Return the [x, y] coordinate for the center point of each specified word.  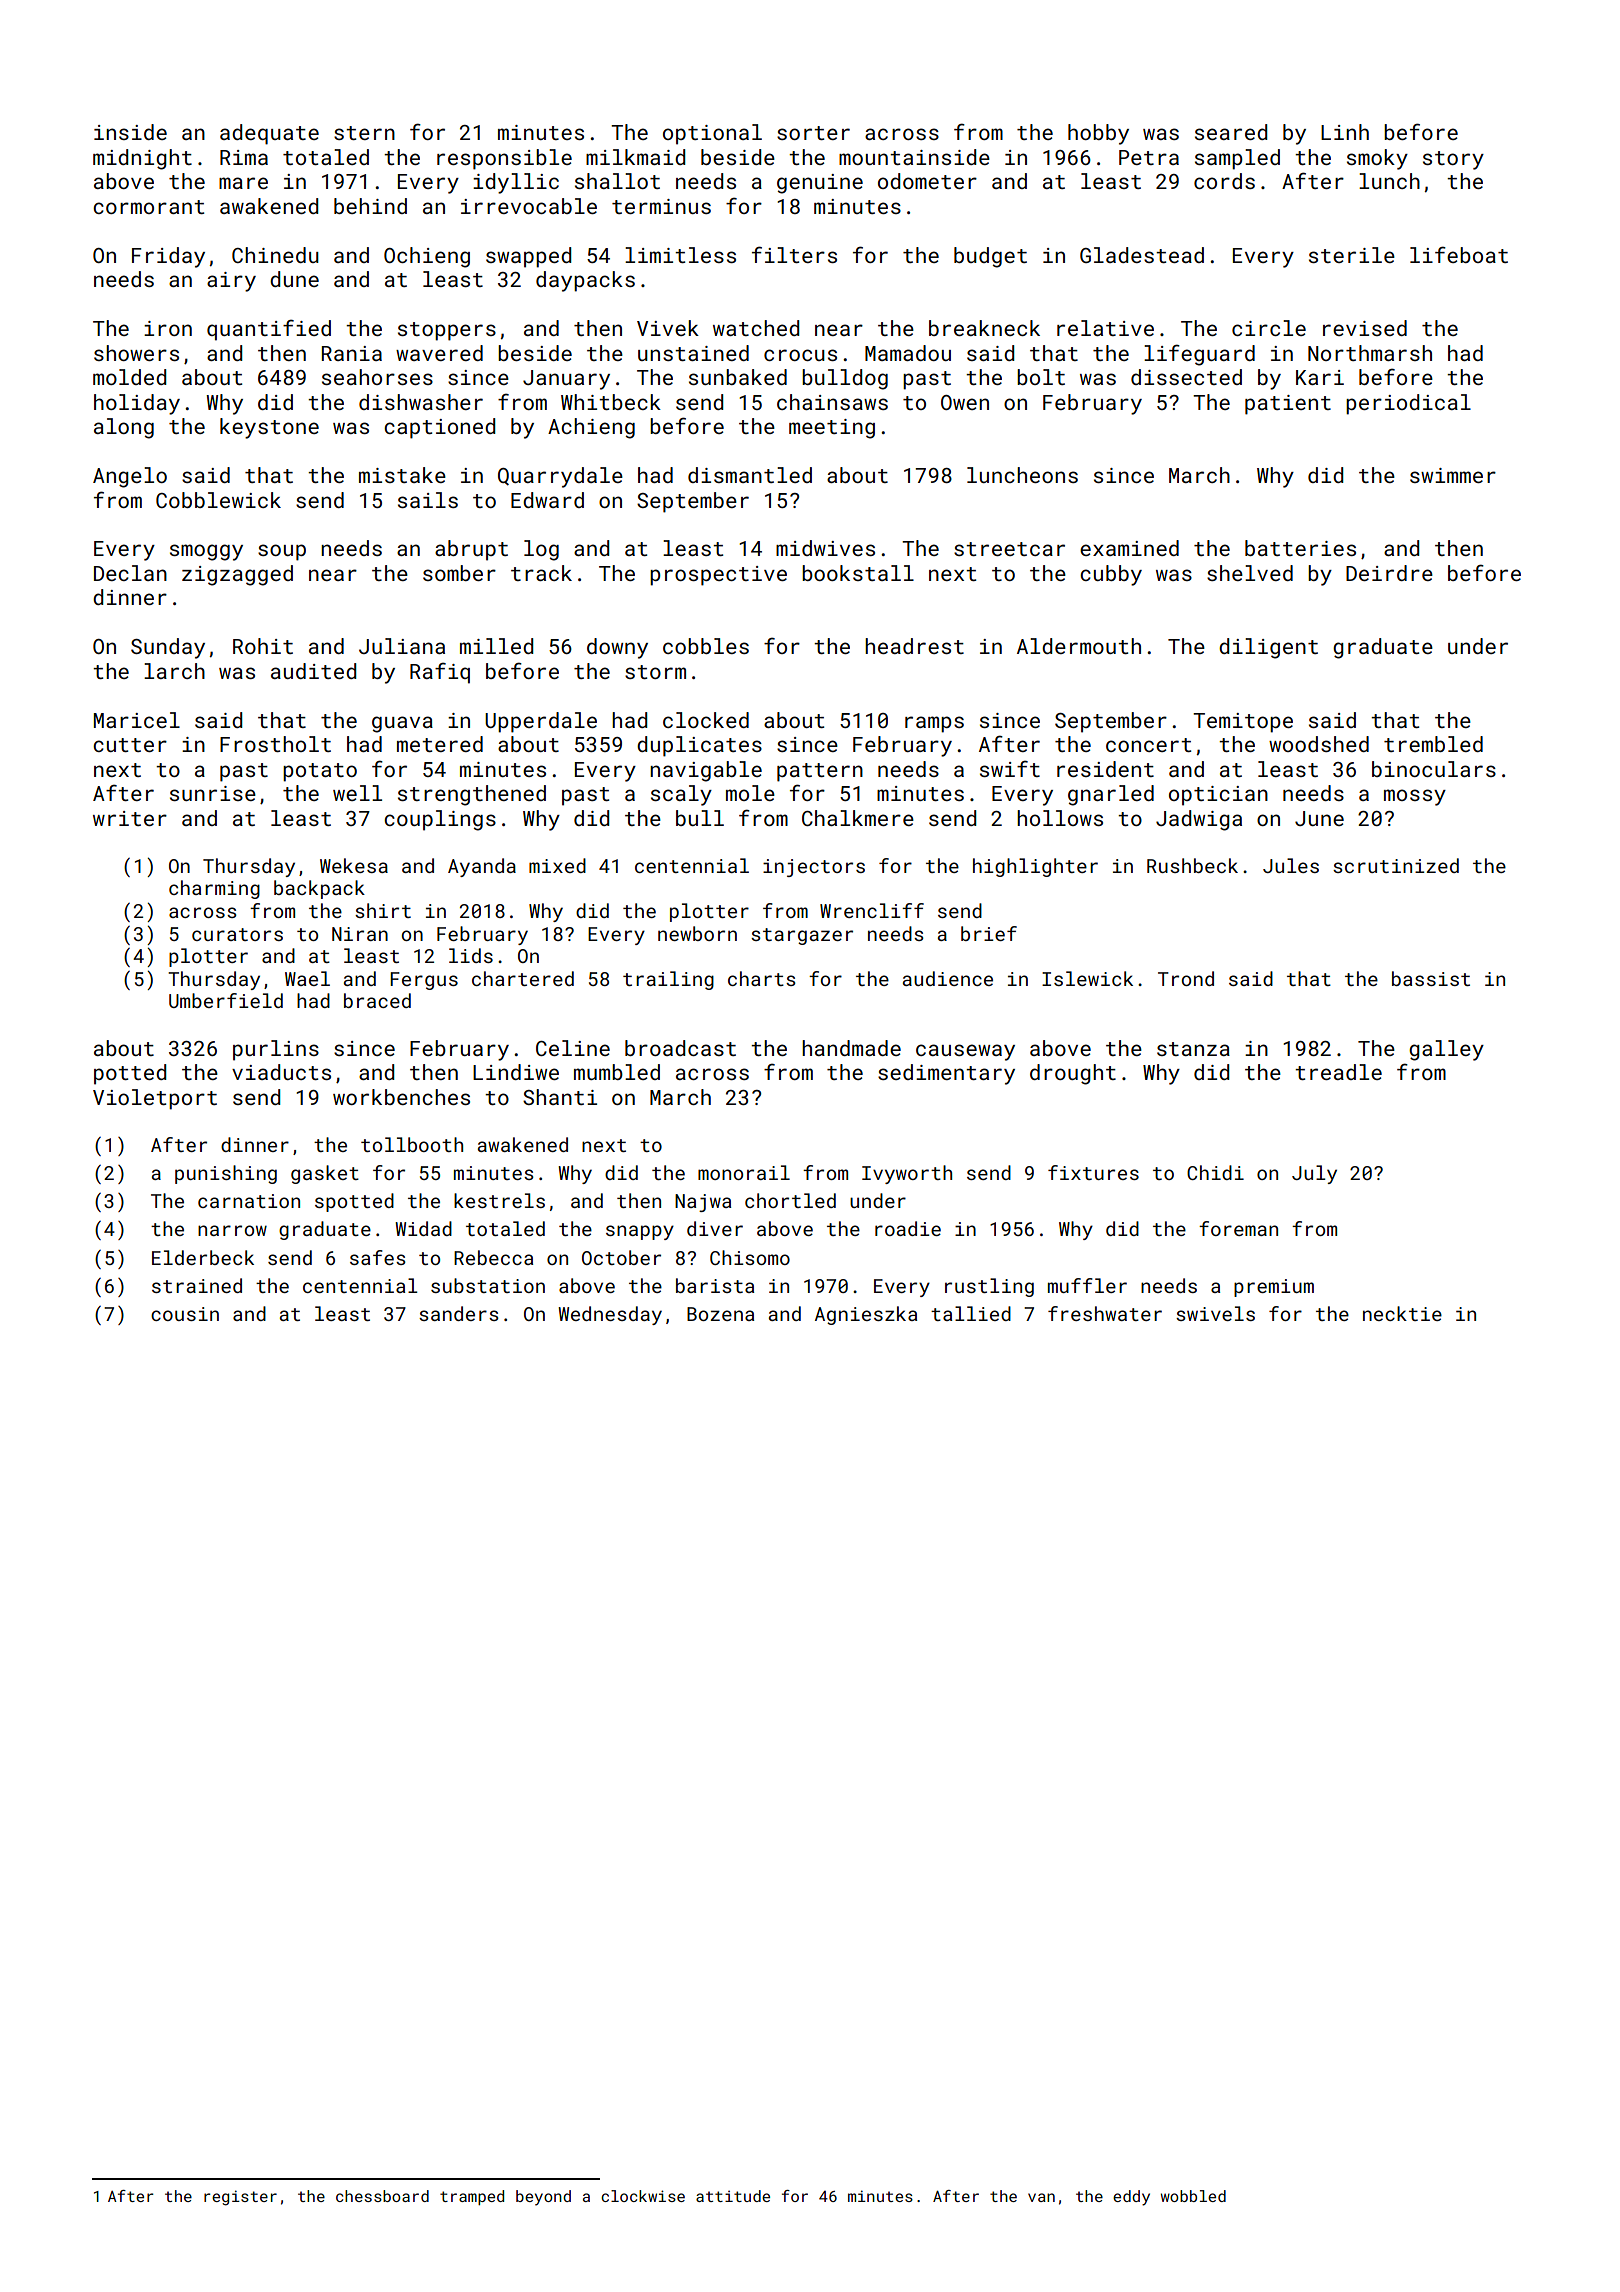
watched [756, 328]
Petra [1149, 157]
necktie [1402, 1313]
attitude [733, 2196]
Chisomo [750, 1257]
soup [282, 552]
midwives [825, 548]
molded [129, 377]
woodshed [1319, 744]
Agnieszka [866, 1315]
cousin [185, 1314]
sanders [459, 1313]
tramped [472, 2197]
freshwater [1105, 1313]
